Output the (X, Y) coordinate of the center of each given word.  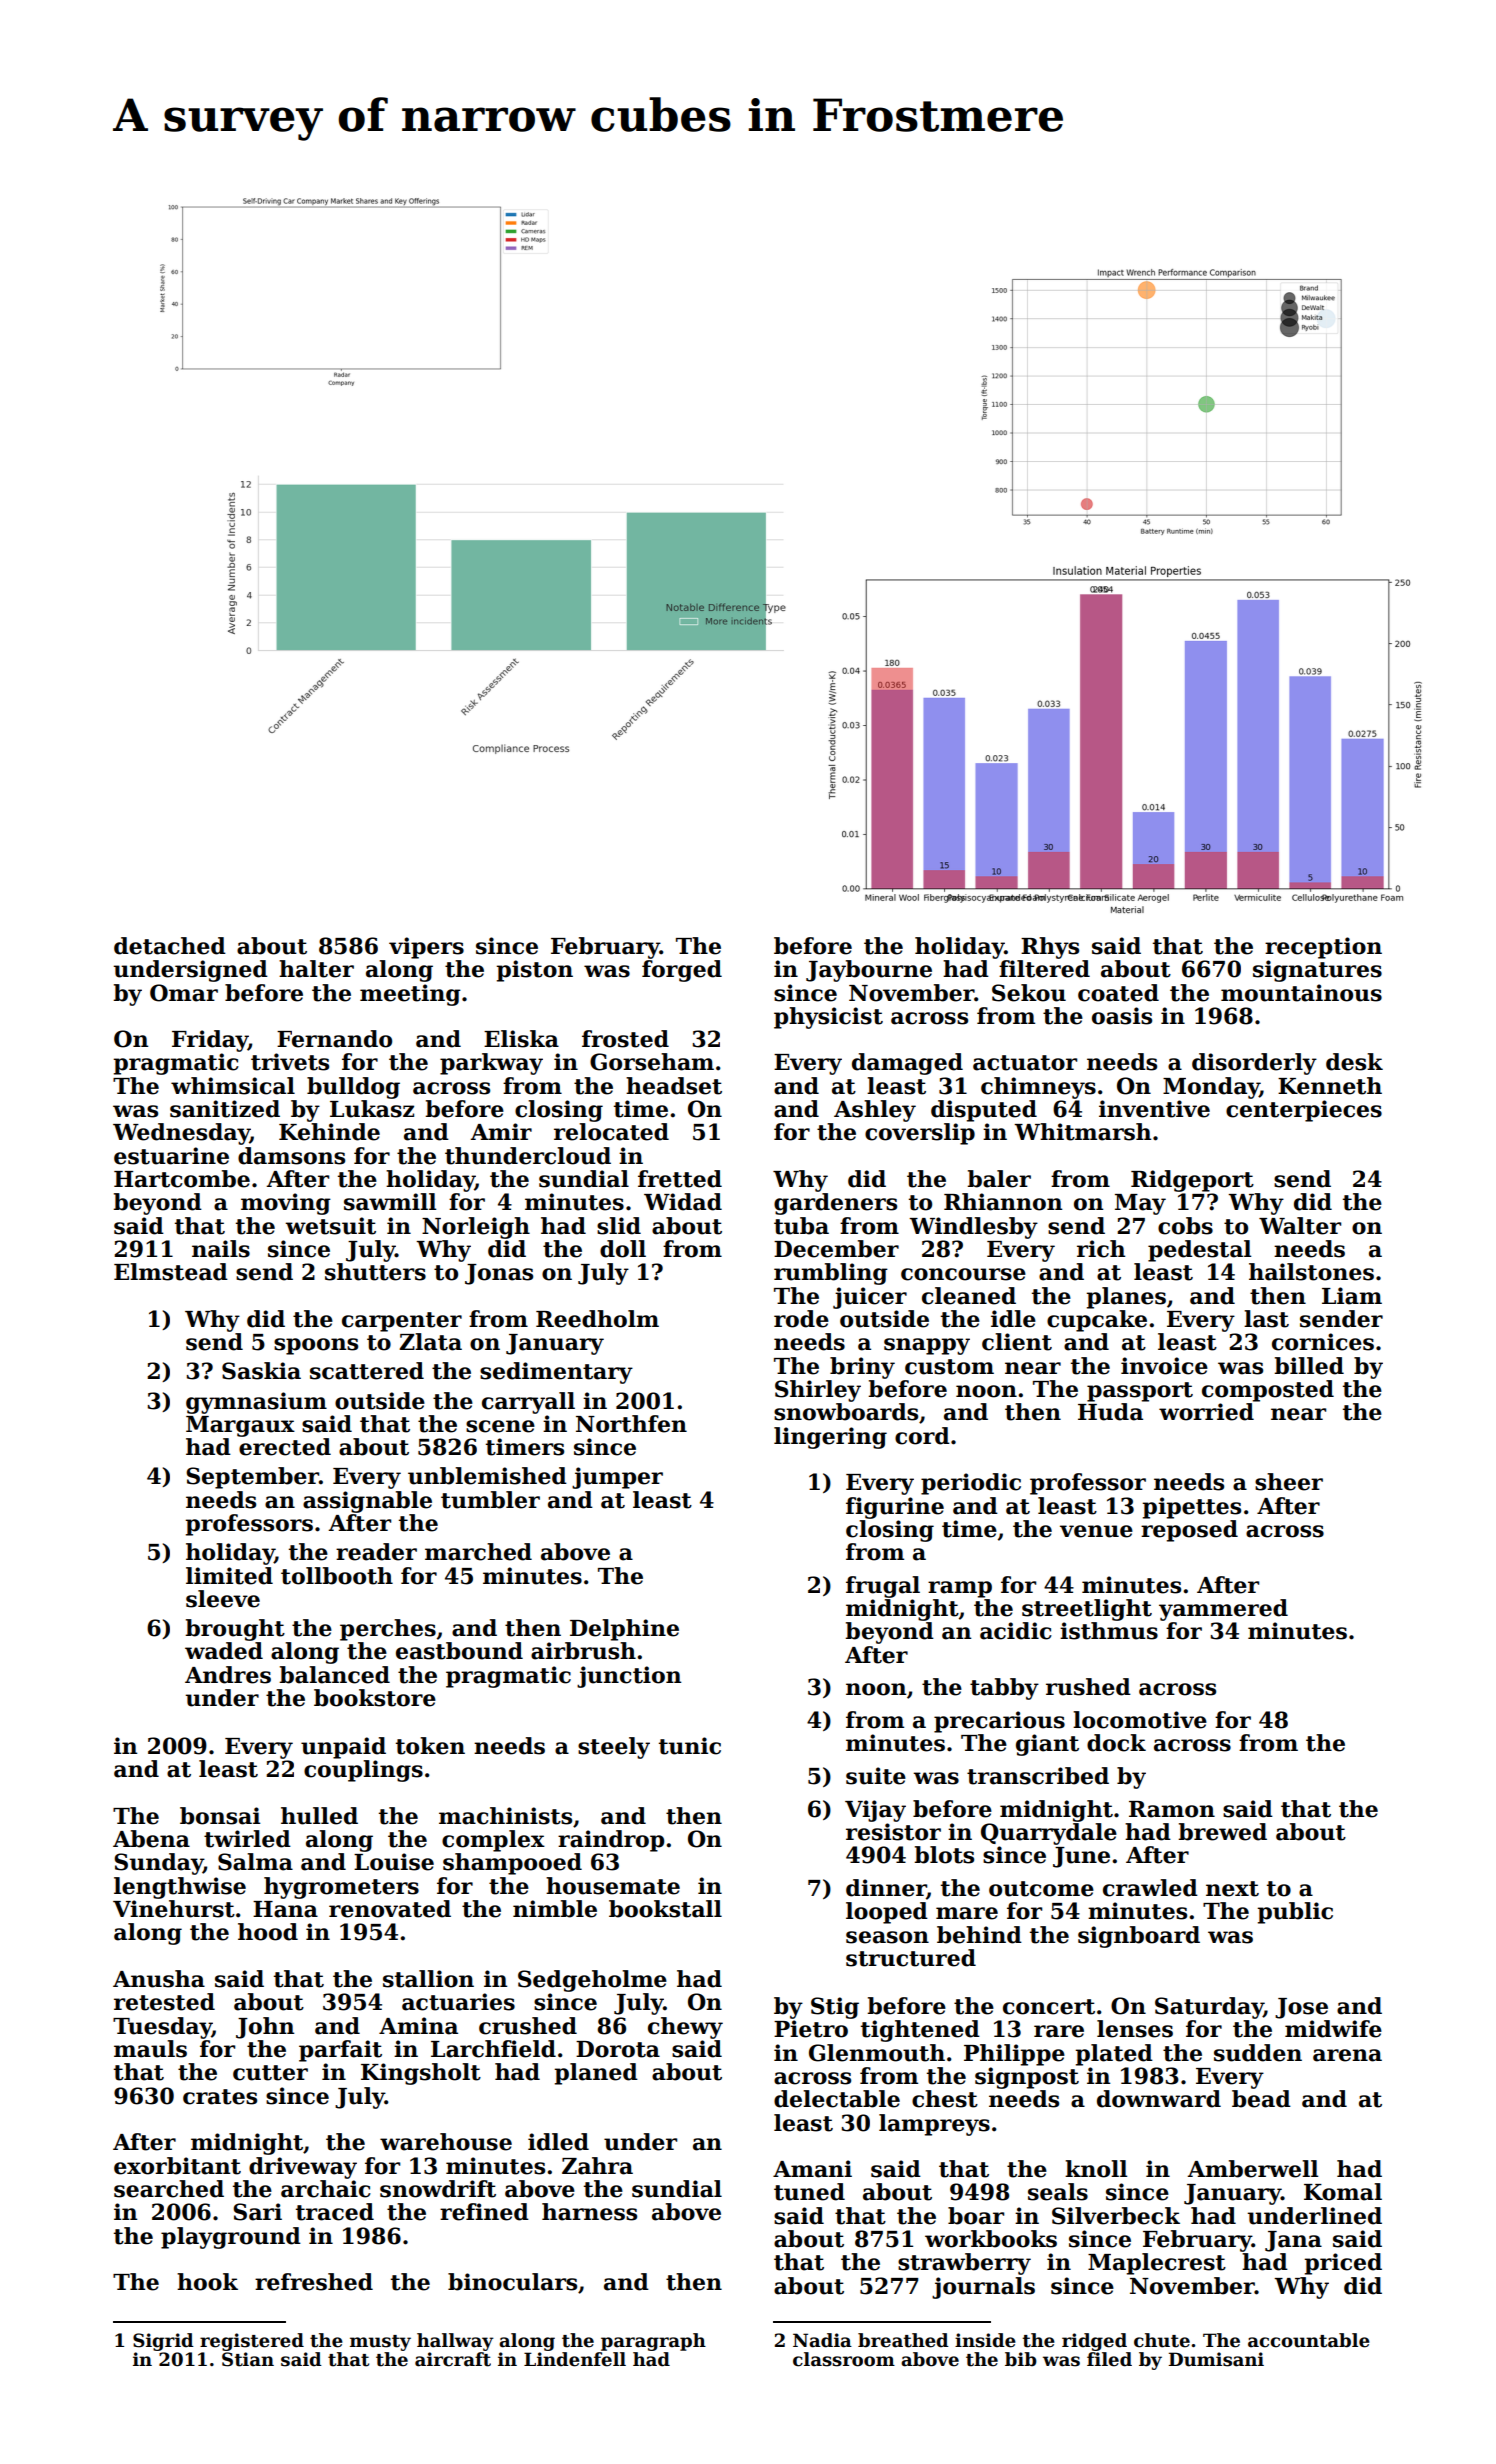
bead (1261, 2099)
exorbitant (177, 2166)
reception (1323, 948)
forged (682, 971)
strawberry (964, 2264)
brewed (1222, 1832)
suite (876, 1776)
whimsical (233, 1086)
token (430, 1746)
